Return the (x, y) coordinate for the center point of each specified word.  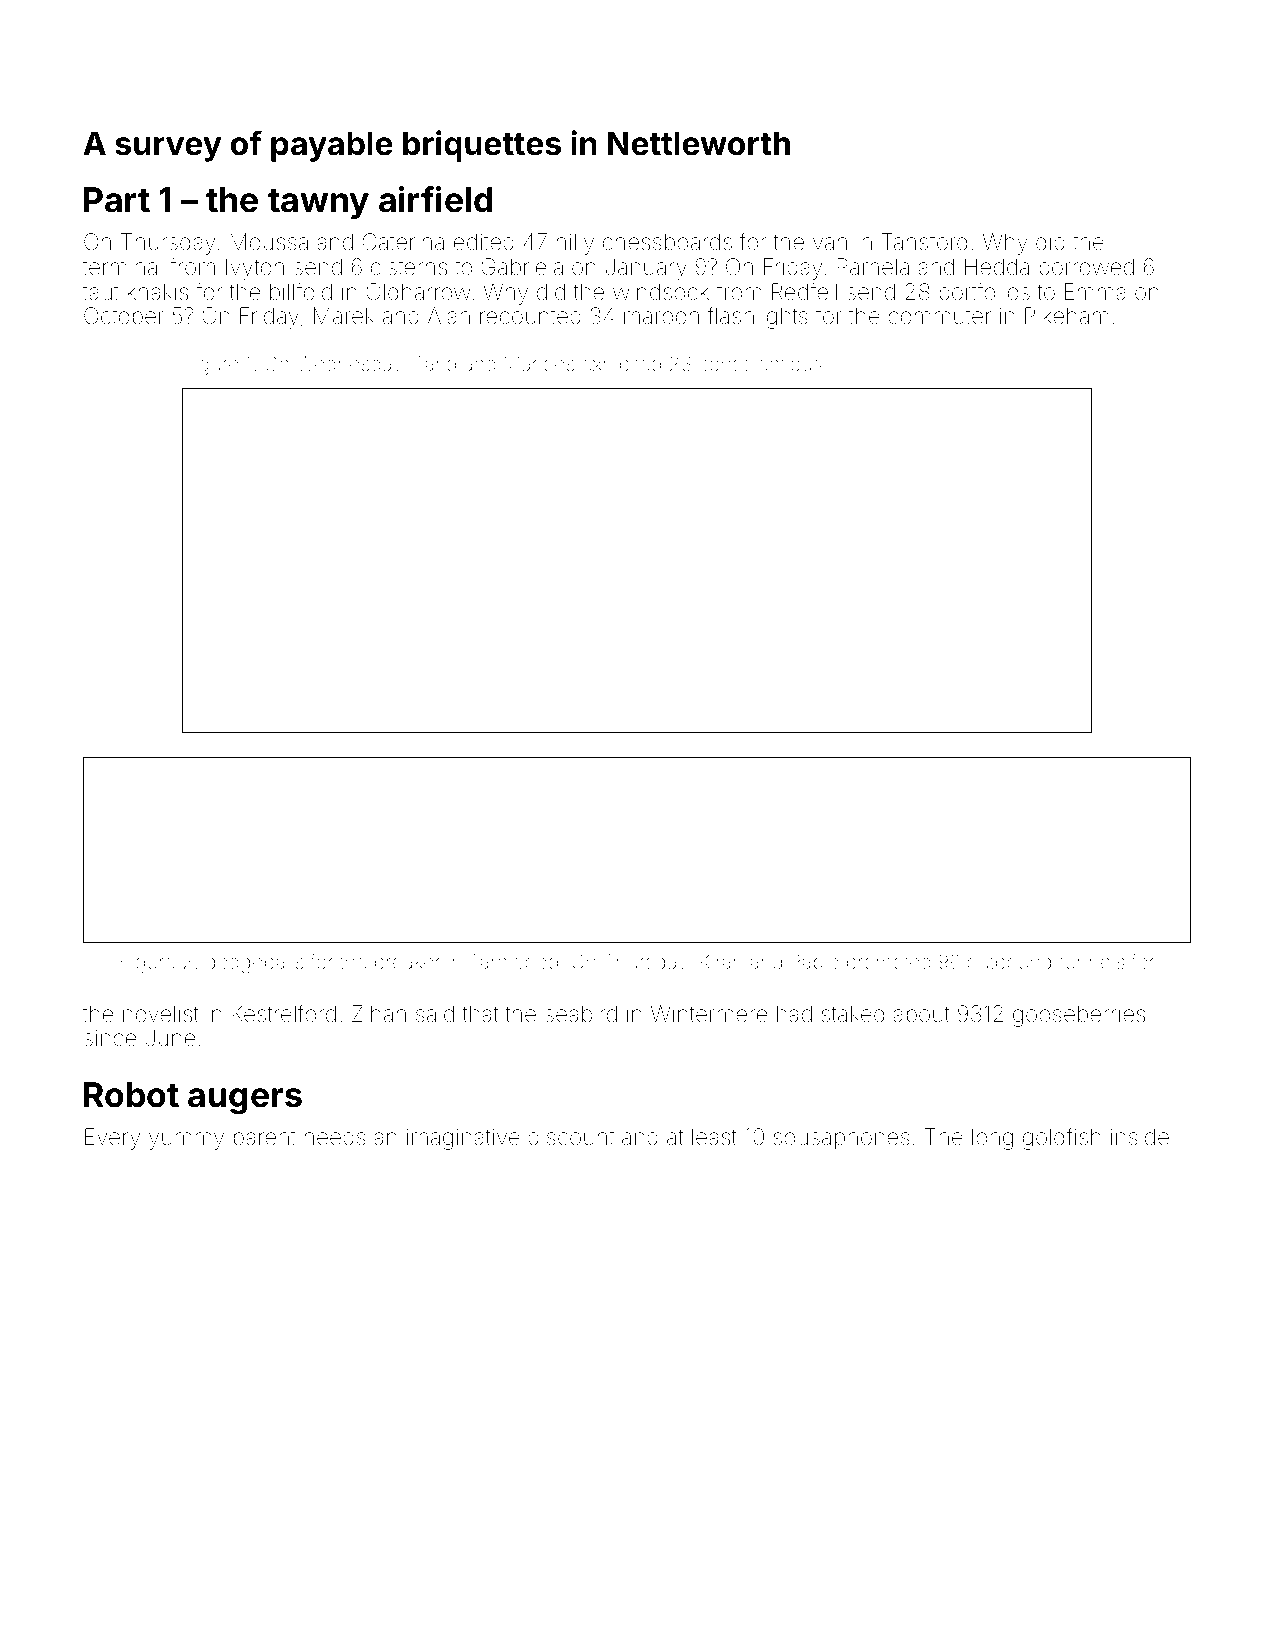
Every (112, 1139)
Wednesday (349, 365)
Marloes (539, 363)
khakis (158, 292)
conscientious (760, 363)
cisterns (409, 267)
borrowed (1086, 267)
